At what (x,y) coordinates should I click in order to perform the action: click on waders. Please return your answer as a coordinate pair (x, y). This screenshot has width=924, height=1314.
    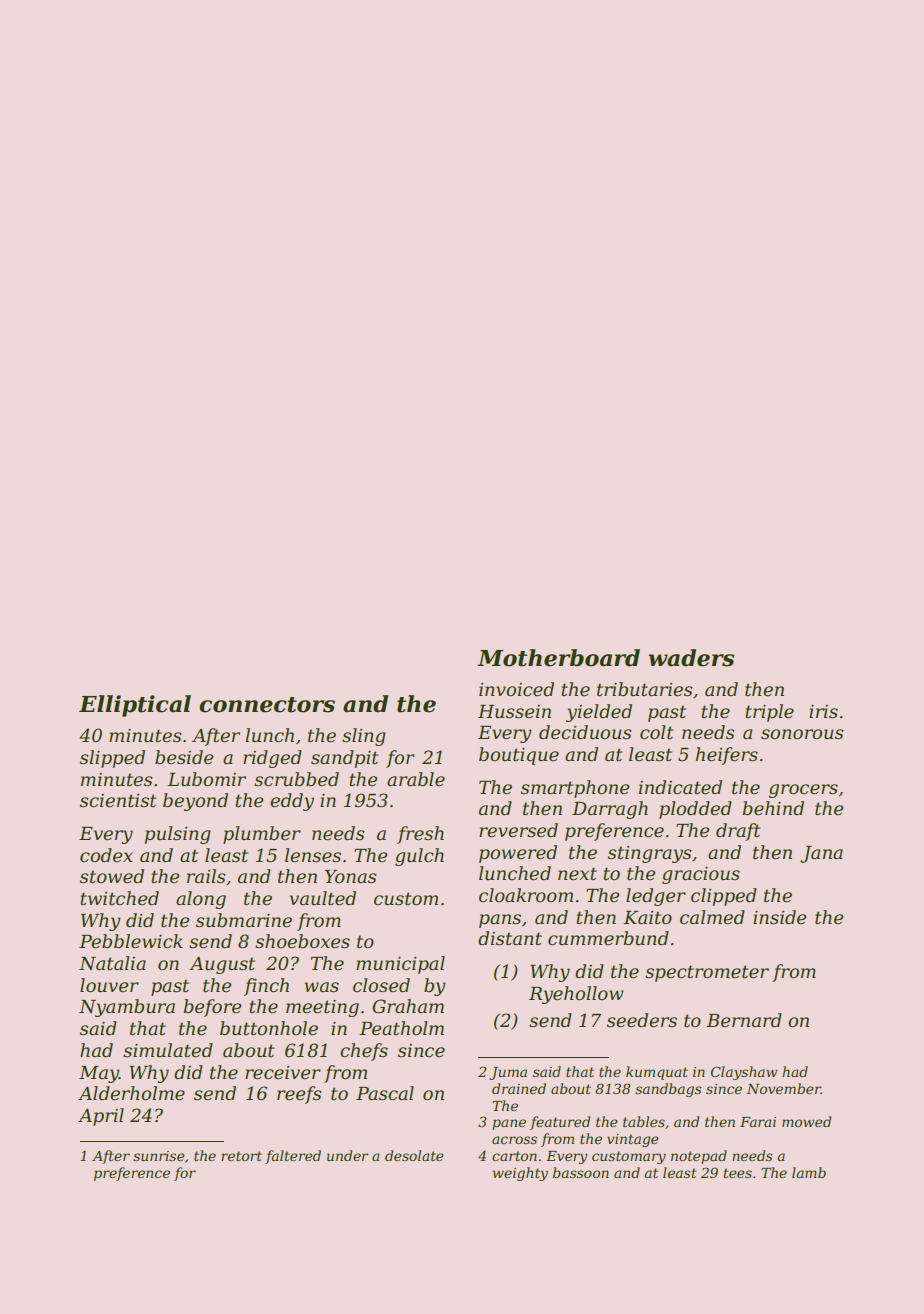
    Looking at the image, I should click on (691, 658).
